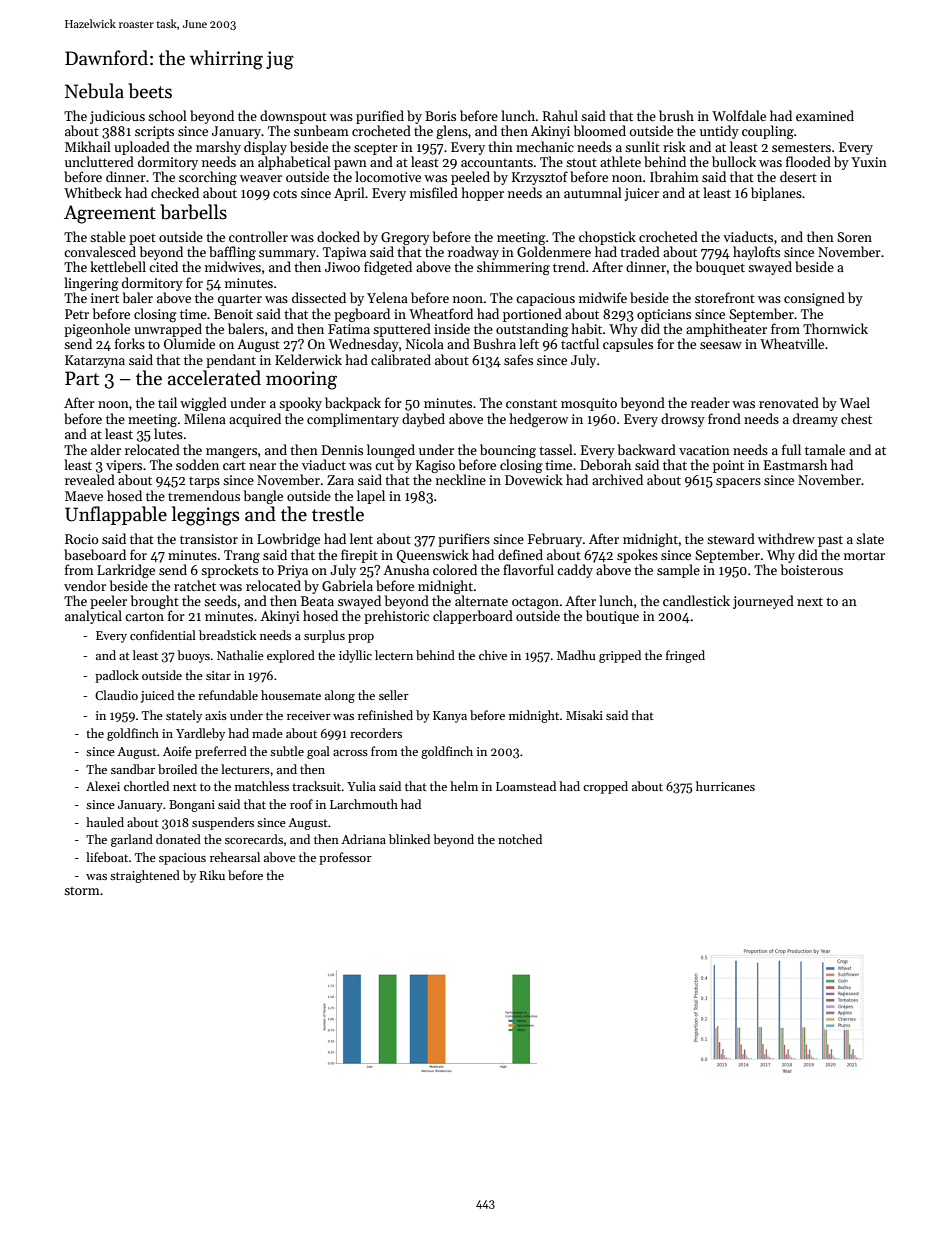 The image size is (952, 1233). I want to click on hurricanes, so click(725, 786).
